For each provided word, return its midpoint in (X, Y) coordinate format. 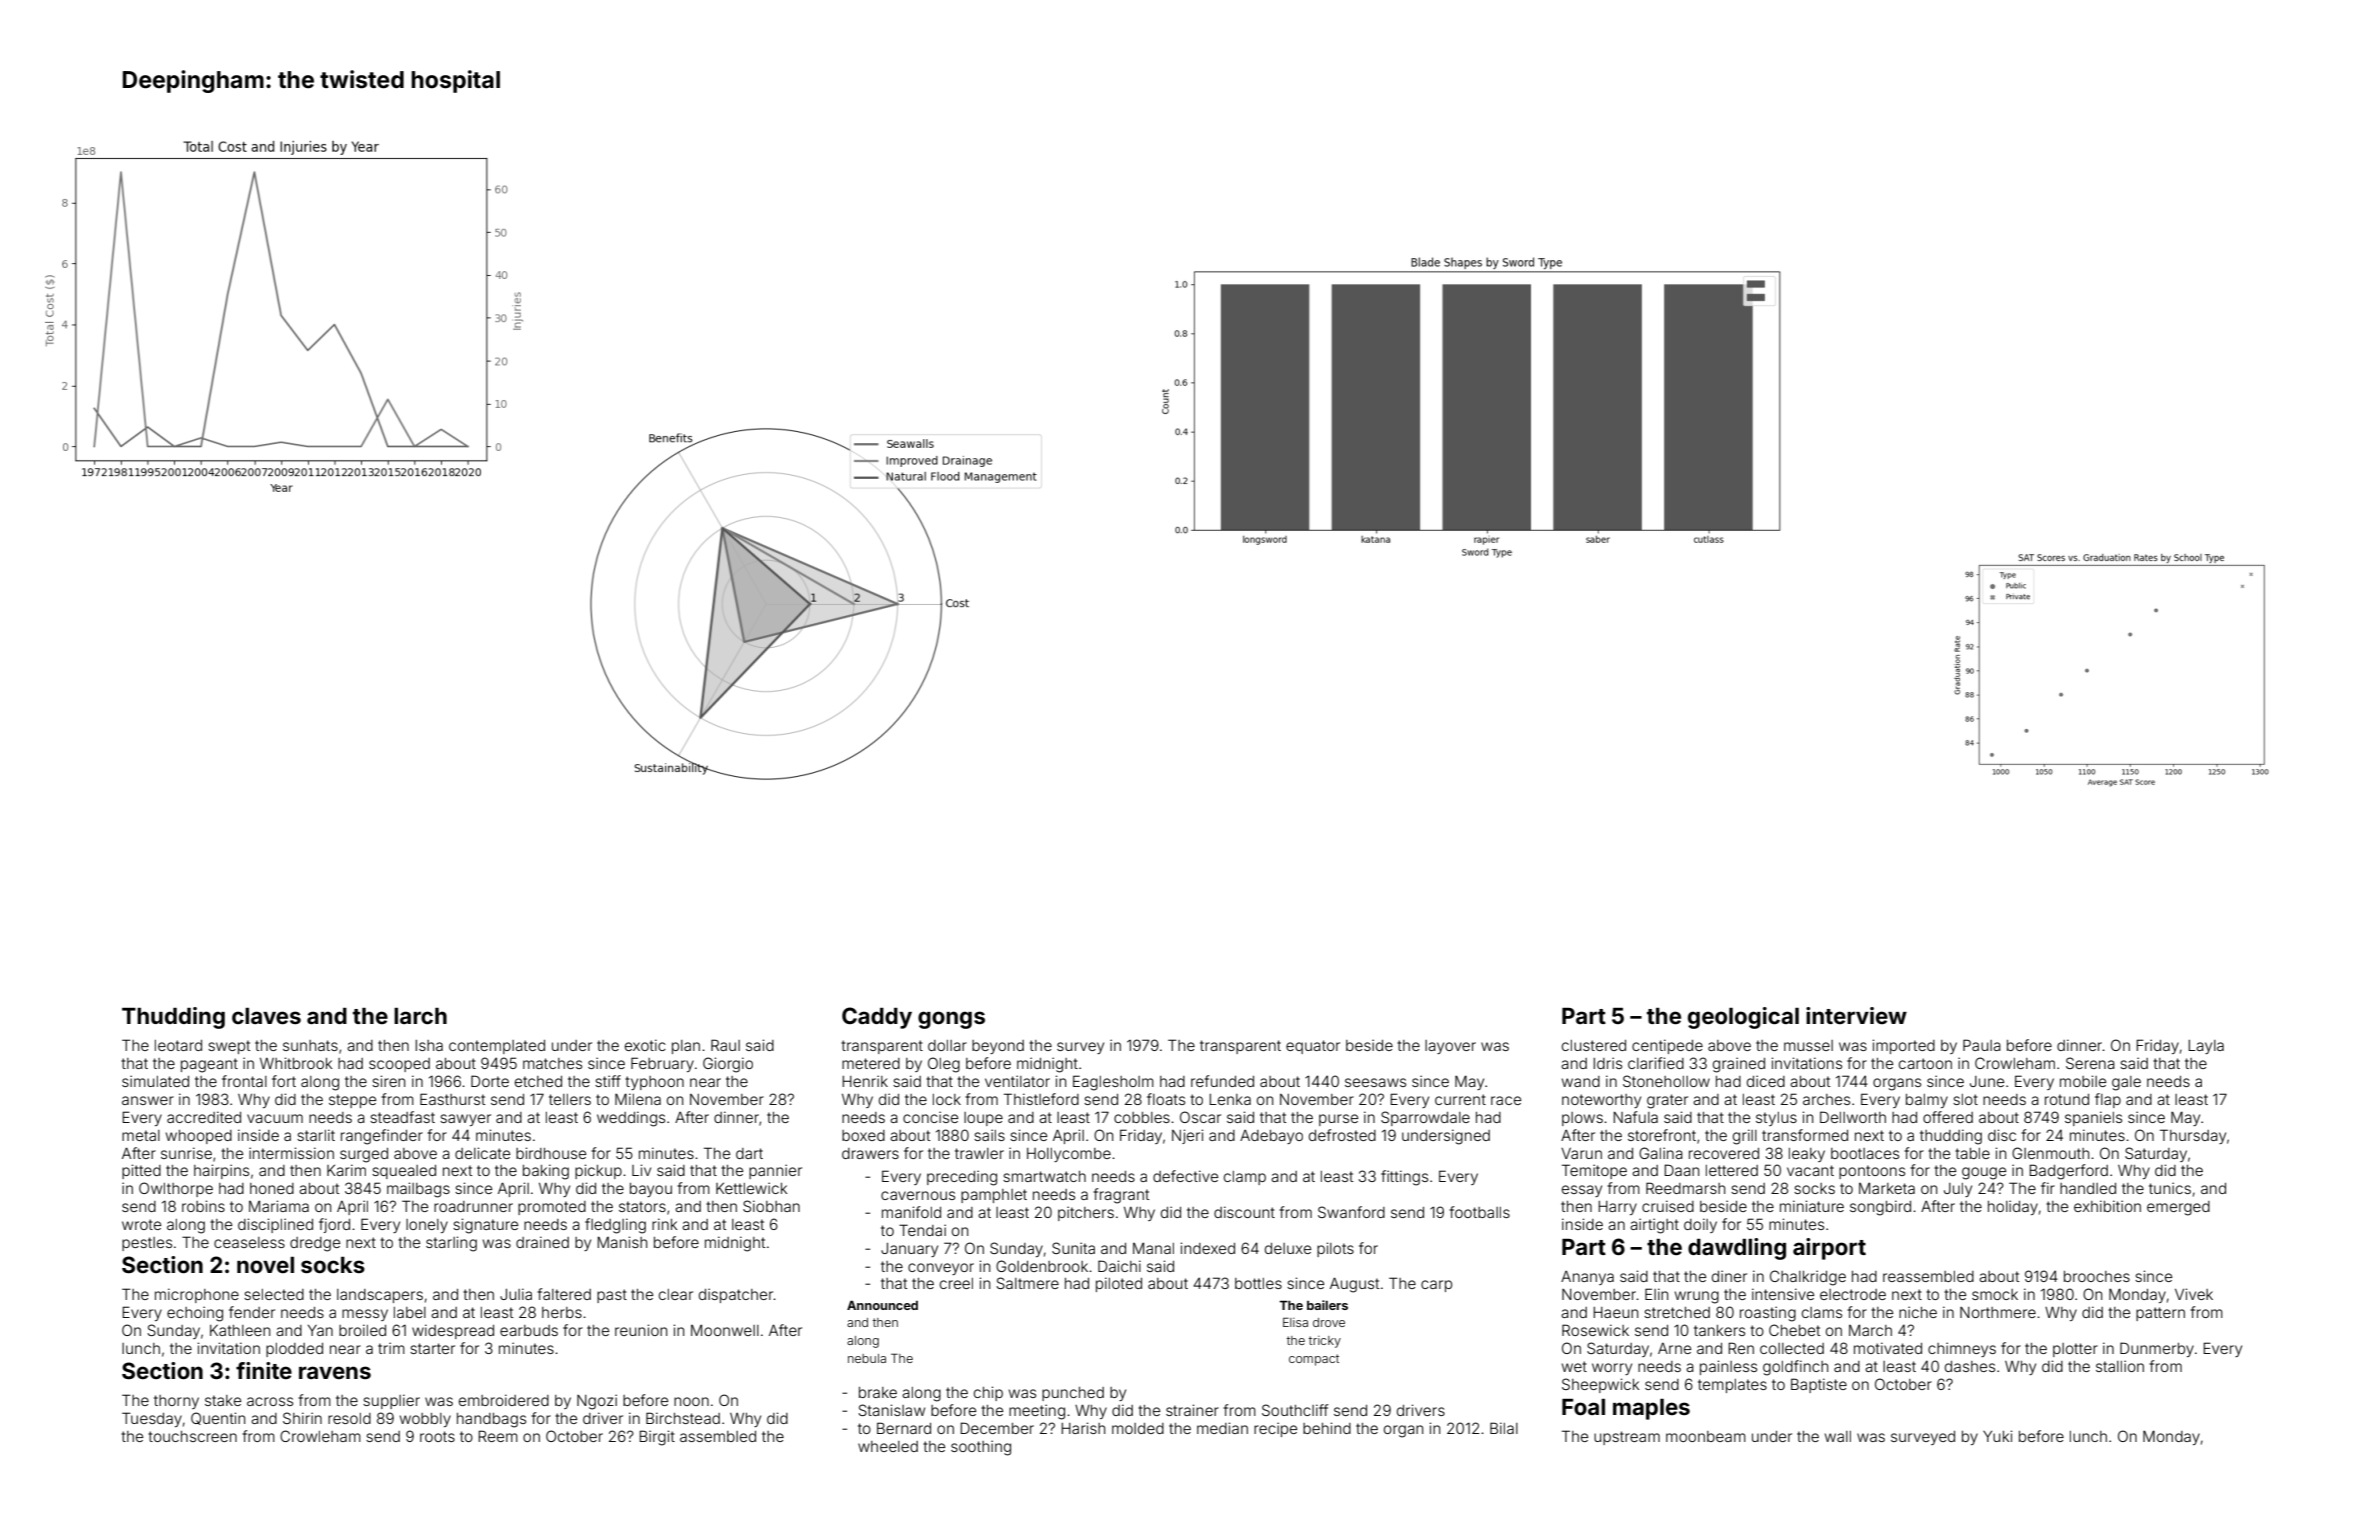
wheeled (888, 1446)
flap (2108, 1100)
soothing (981, 1448)
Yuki (1997, 1436)
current (1460, 1099)
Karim (346, 1170)
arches (1826, 1099)
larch (420, 1016)
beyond (998, 1047)
